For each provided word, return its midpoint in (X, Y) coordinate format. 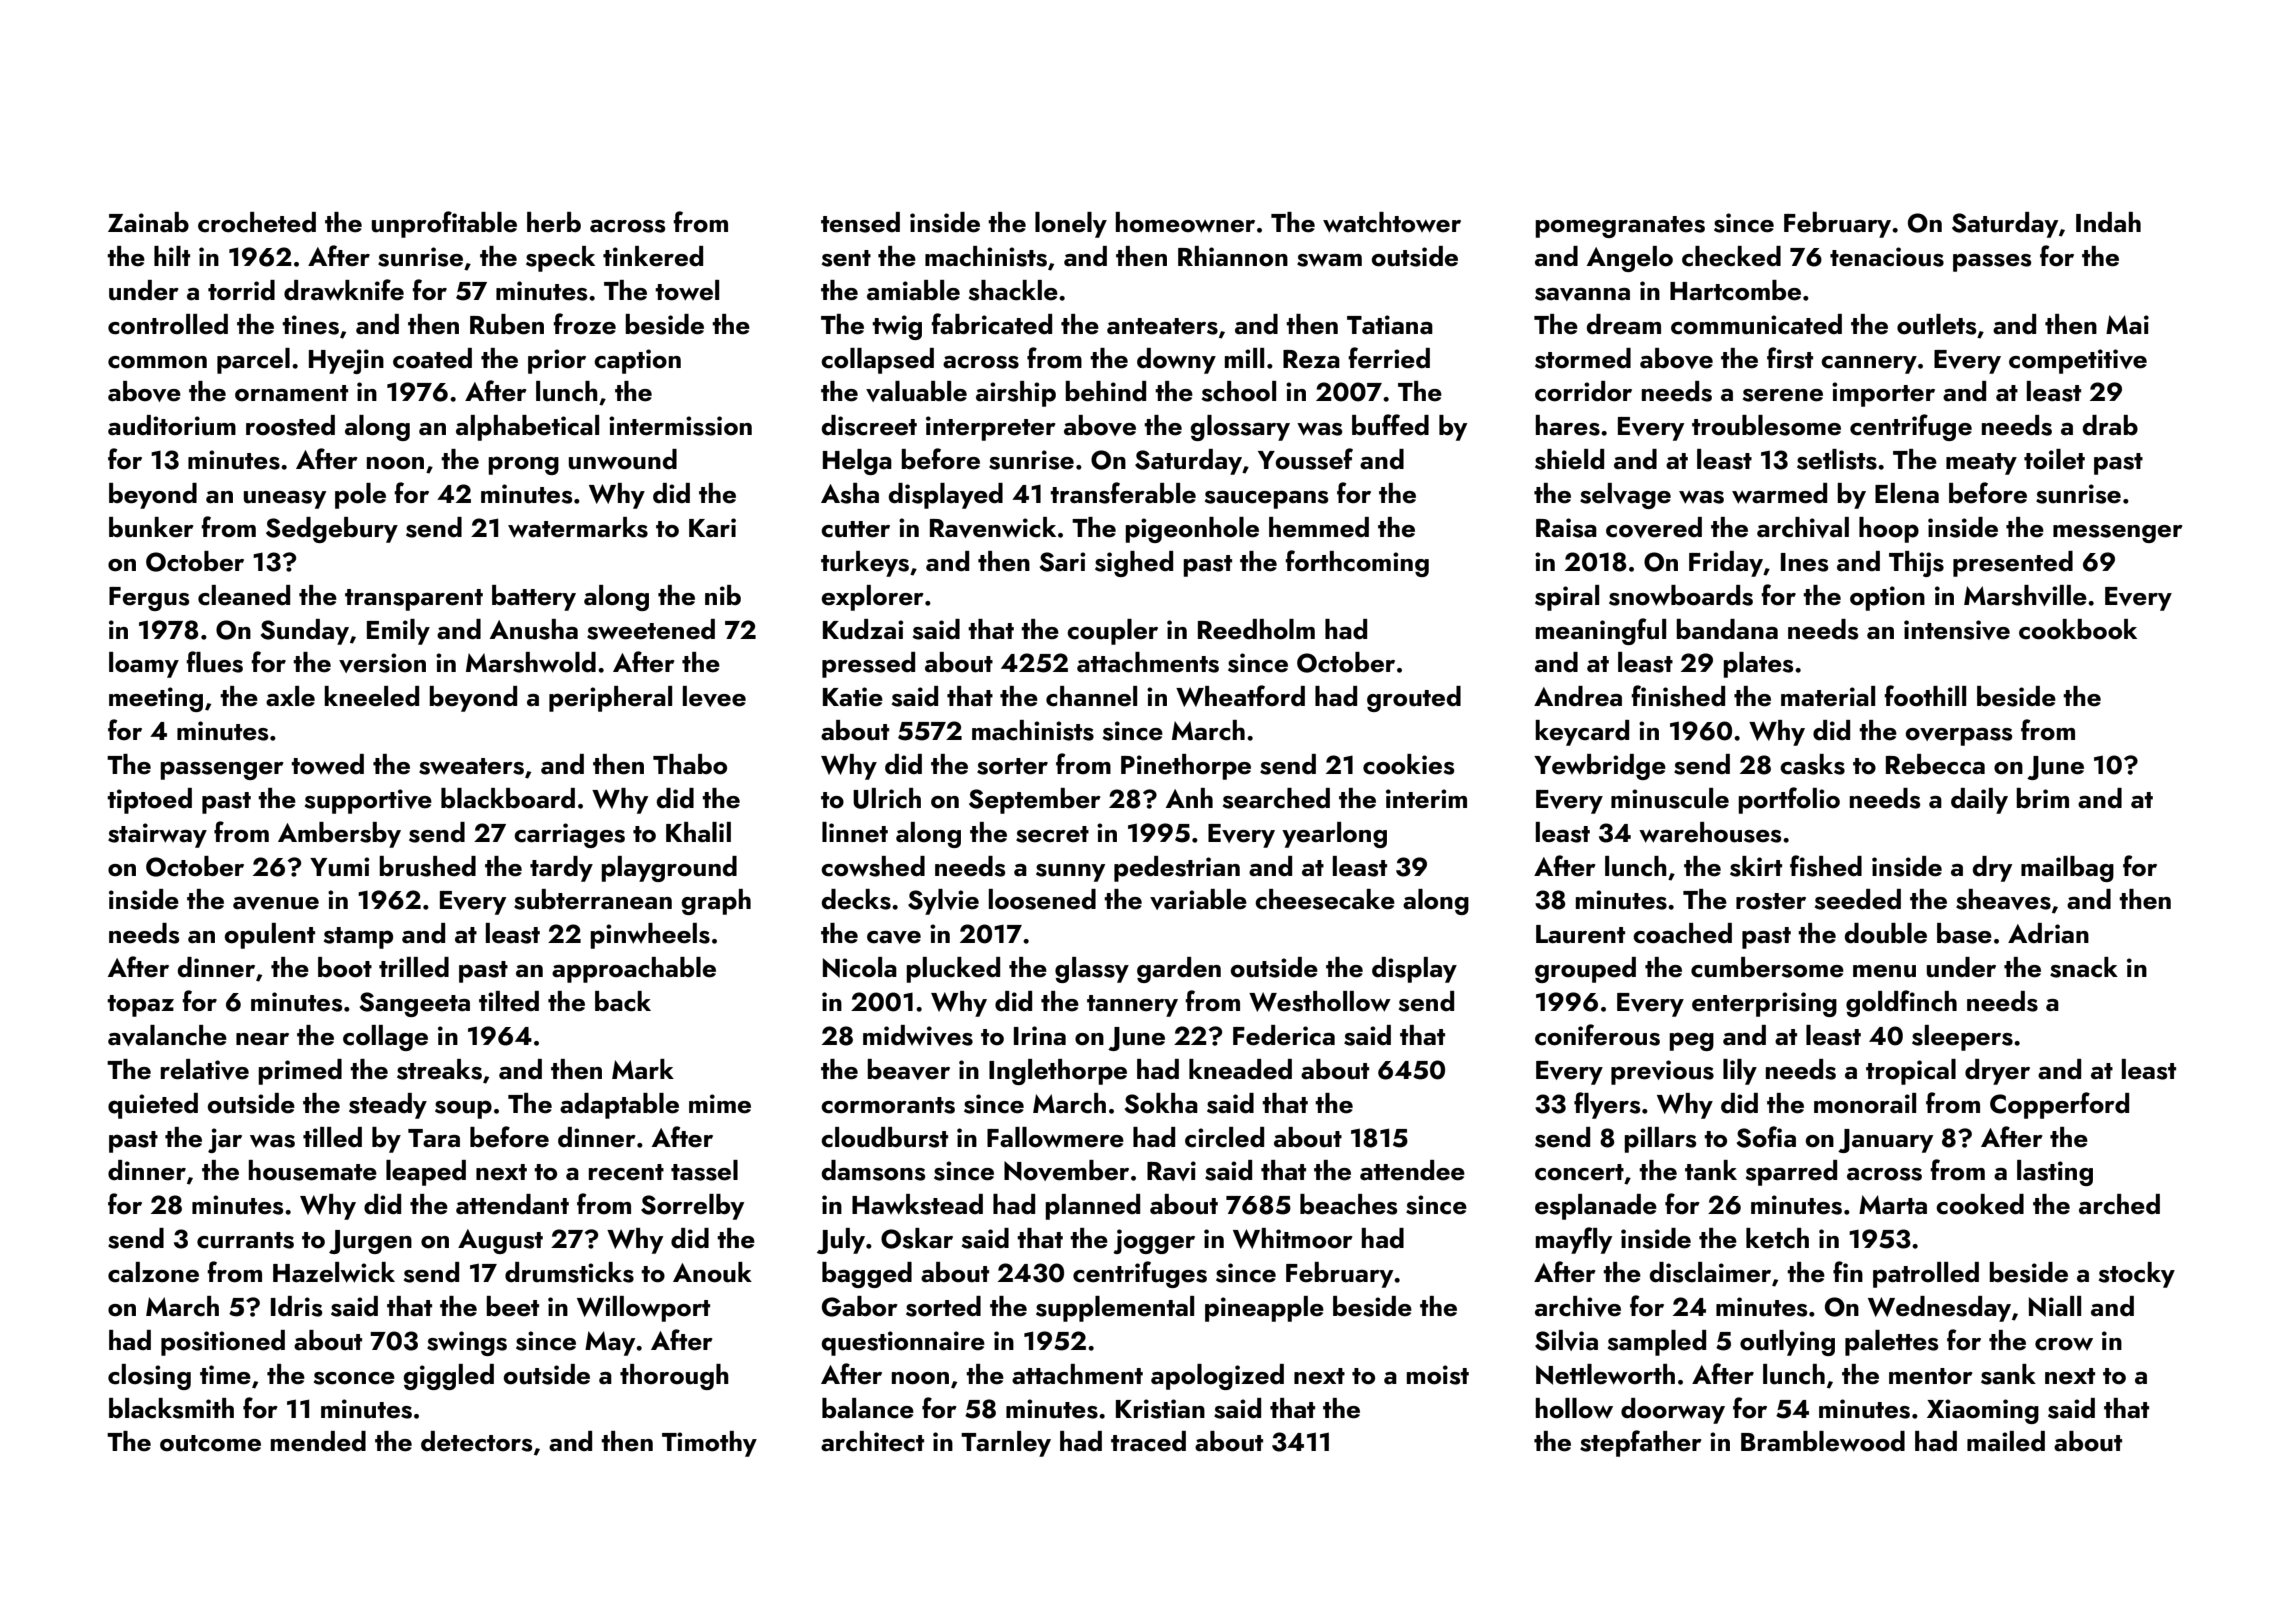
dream (1624, 324)
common (157, 362)
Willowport (643, 1309)
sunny (1070, 873)
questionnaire (903, 1343)
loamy (144, 665)
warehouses (1710, 832)
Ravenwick (993, 527)
